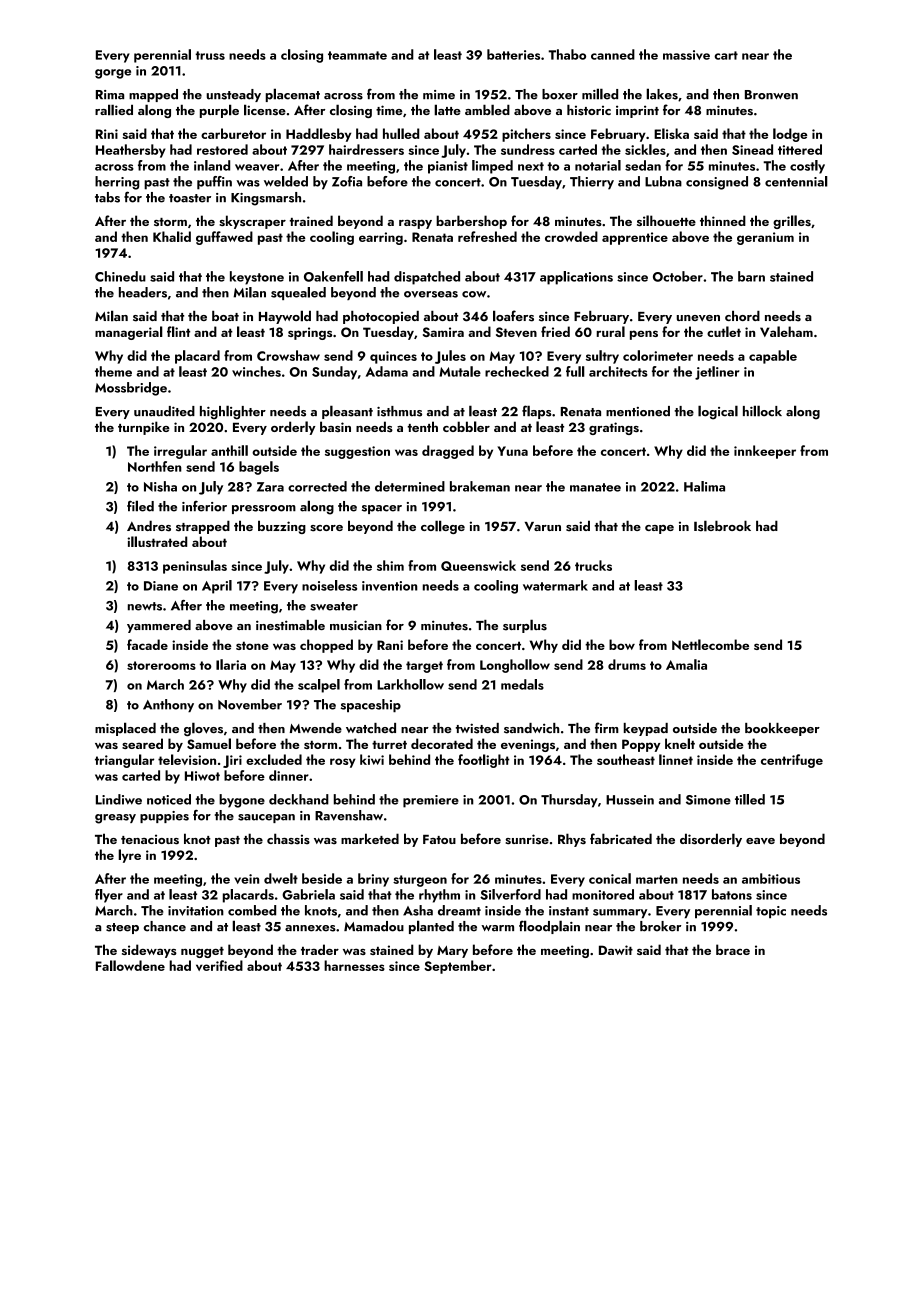  Describe the element at coordinates (773, 357) in the image. I see `capable` at that location.
